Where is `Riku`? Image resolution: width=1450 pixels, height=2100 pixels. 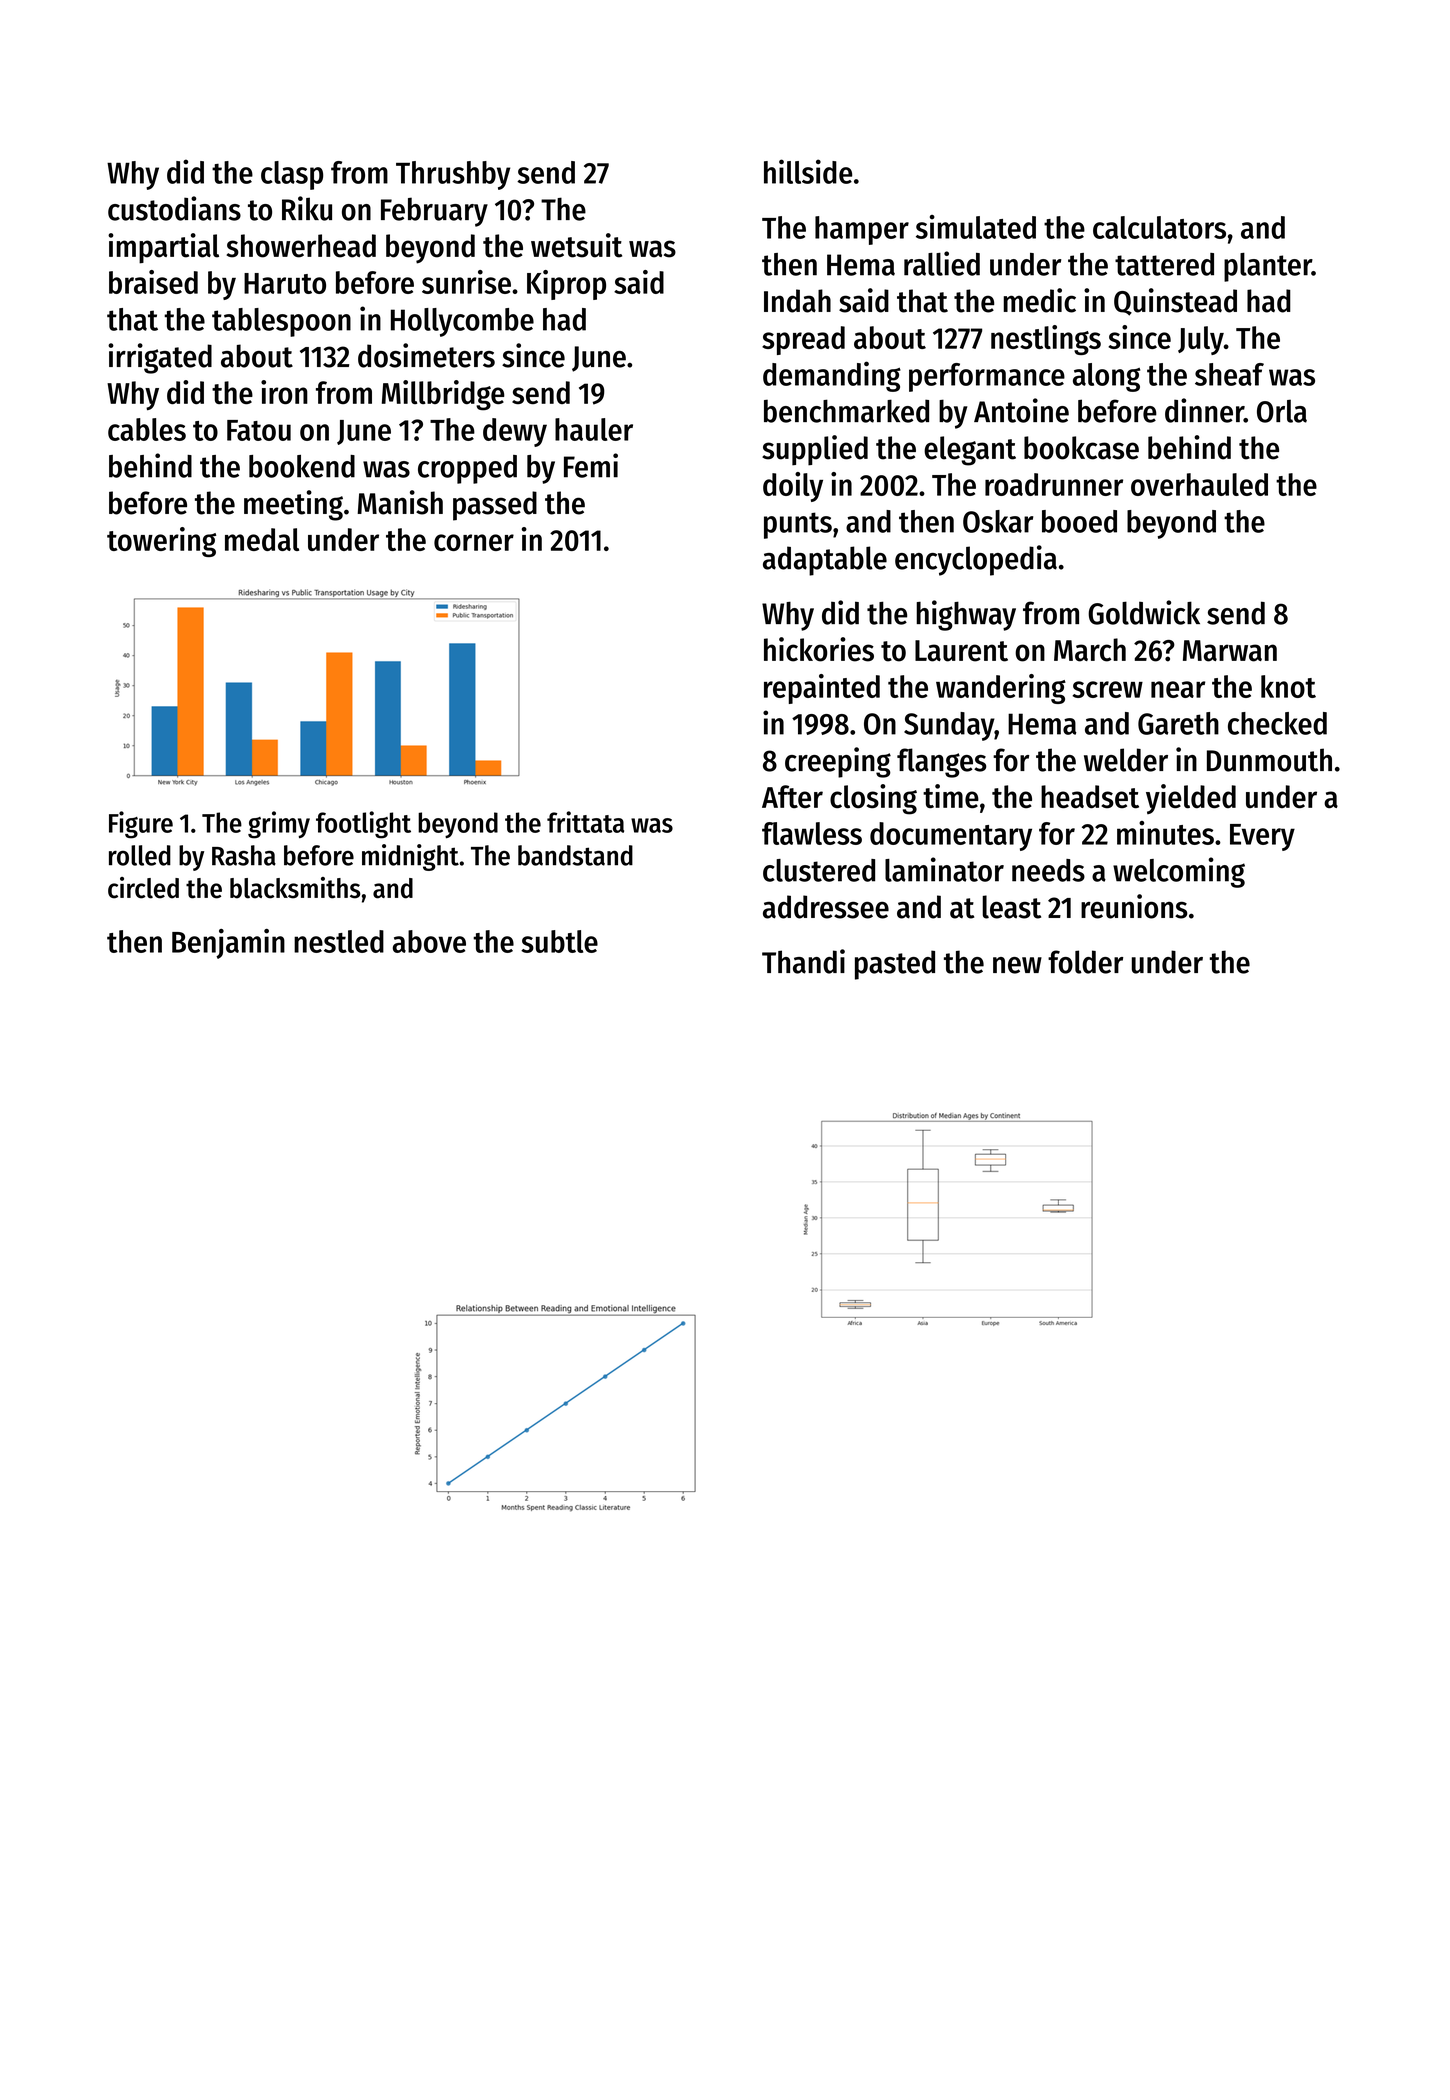
Riku is located at coordinates (307, 208).
